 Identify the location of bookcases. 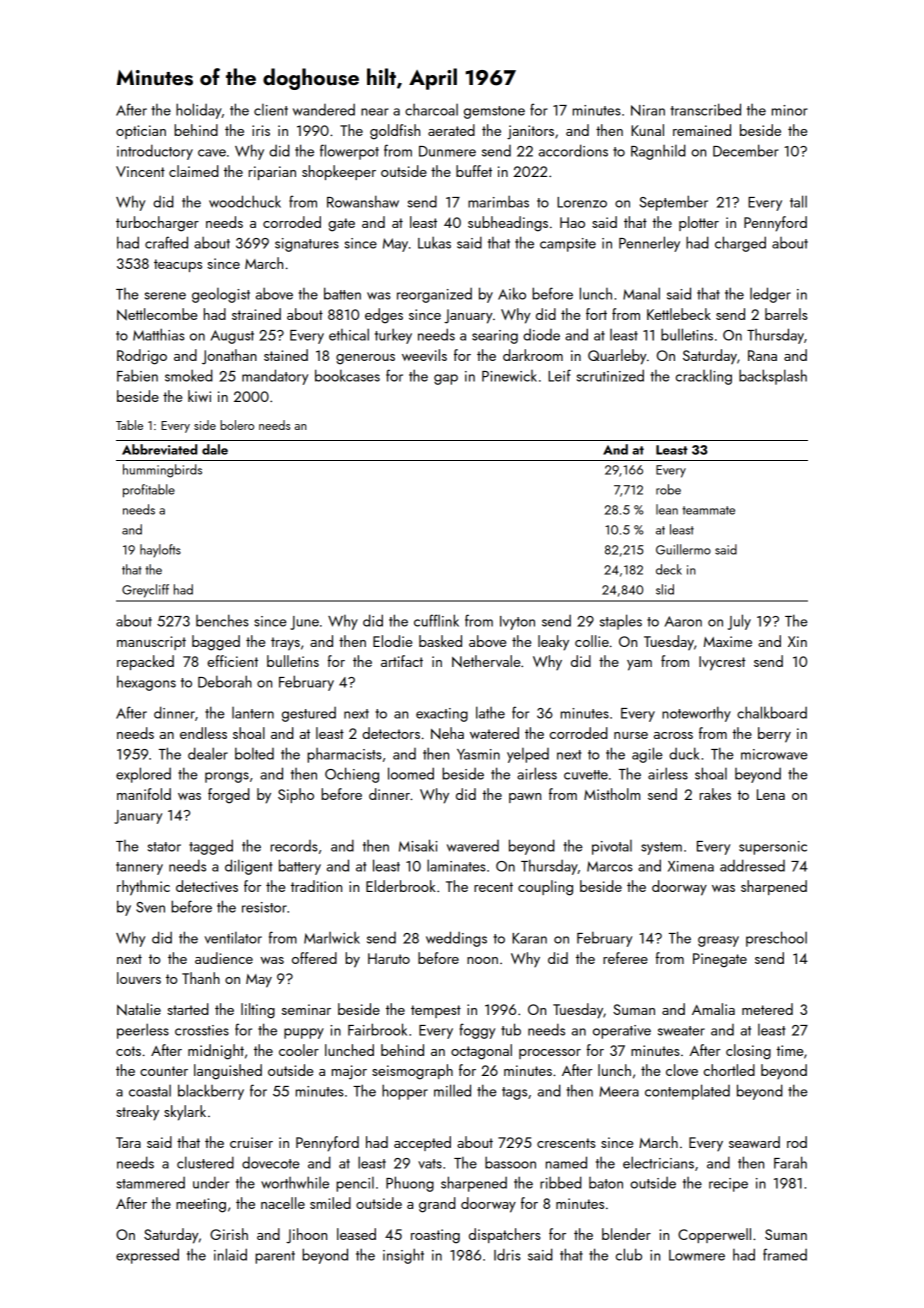
(347, 375).
